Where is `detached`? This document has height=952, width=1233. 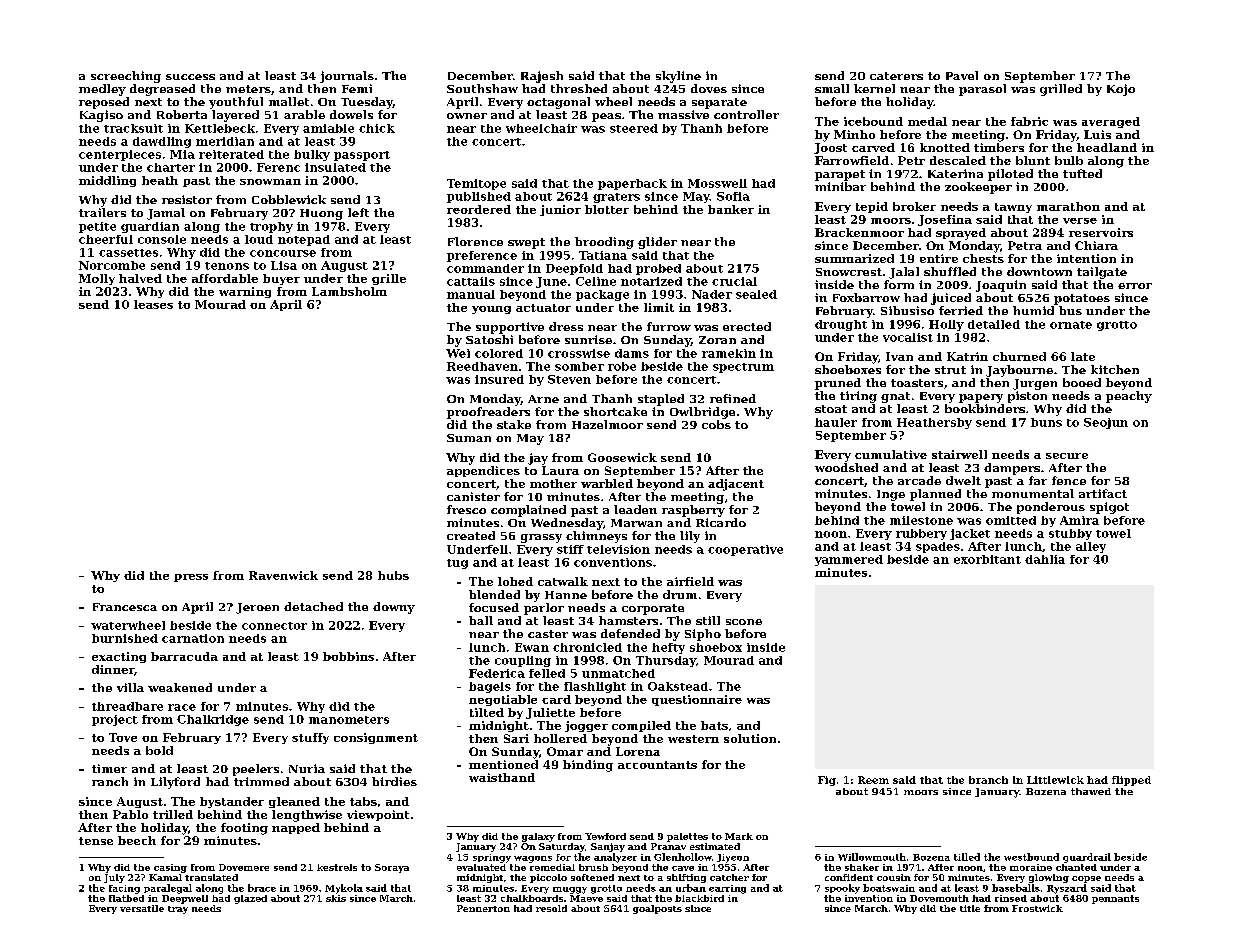
detached is located at coordinates (313, 606).
